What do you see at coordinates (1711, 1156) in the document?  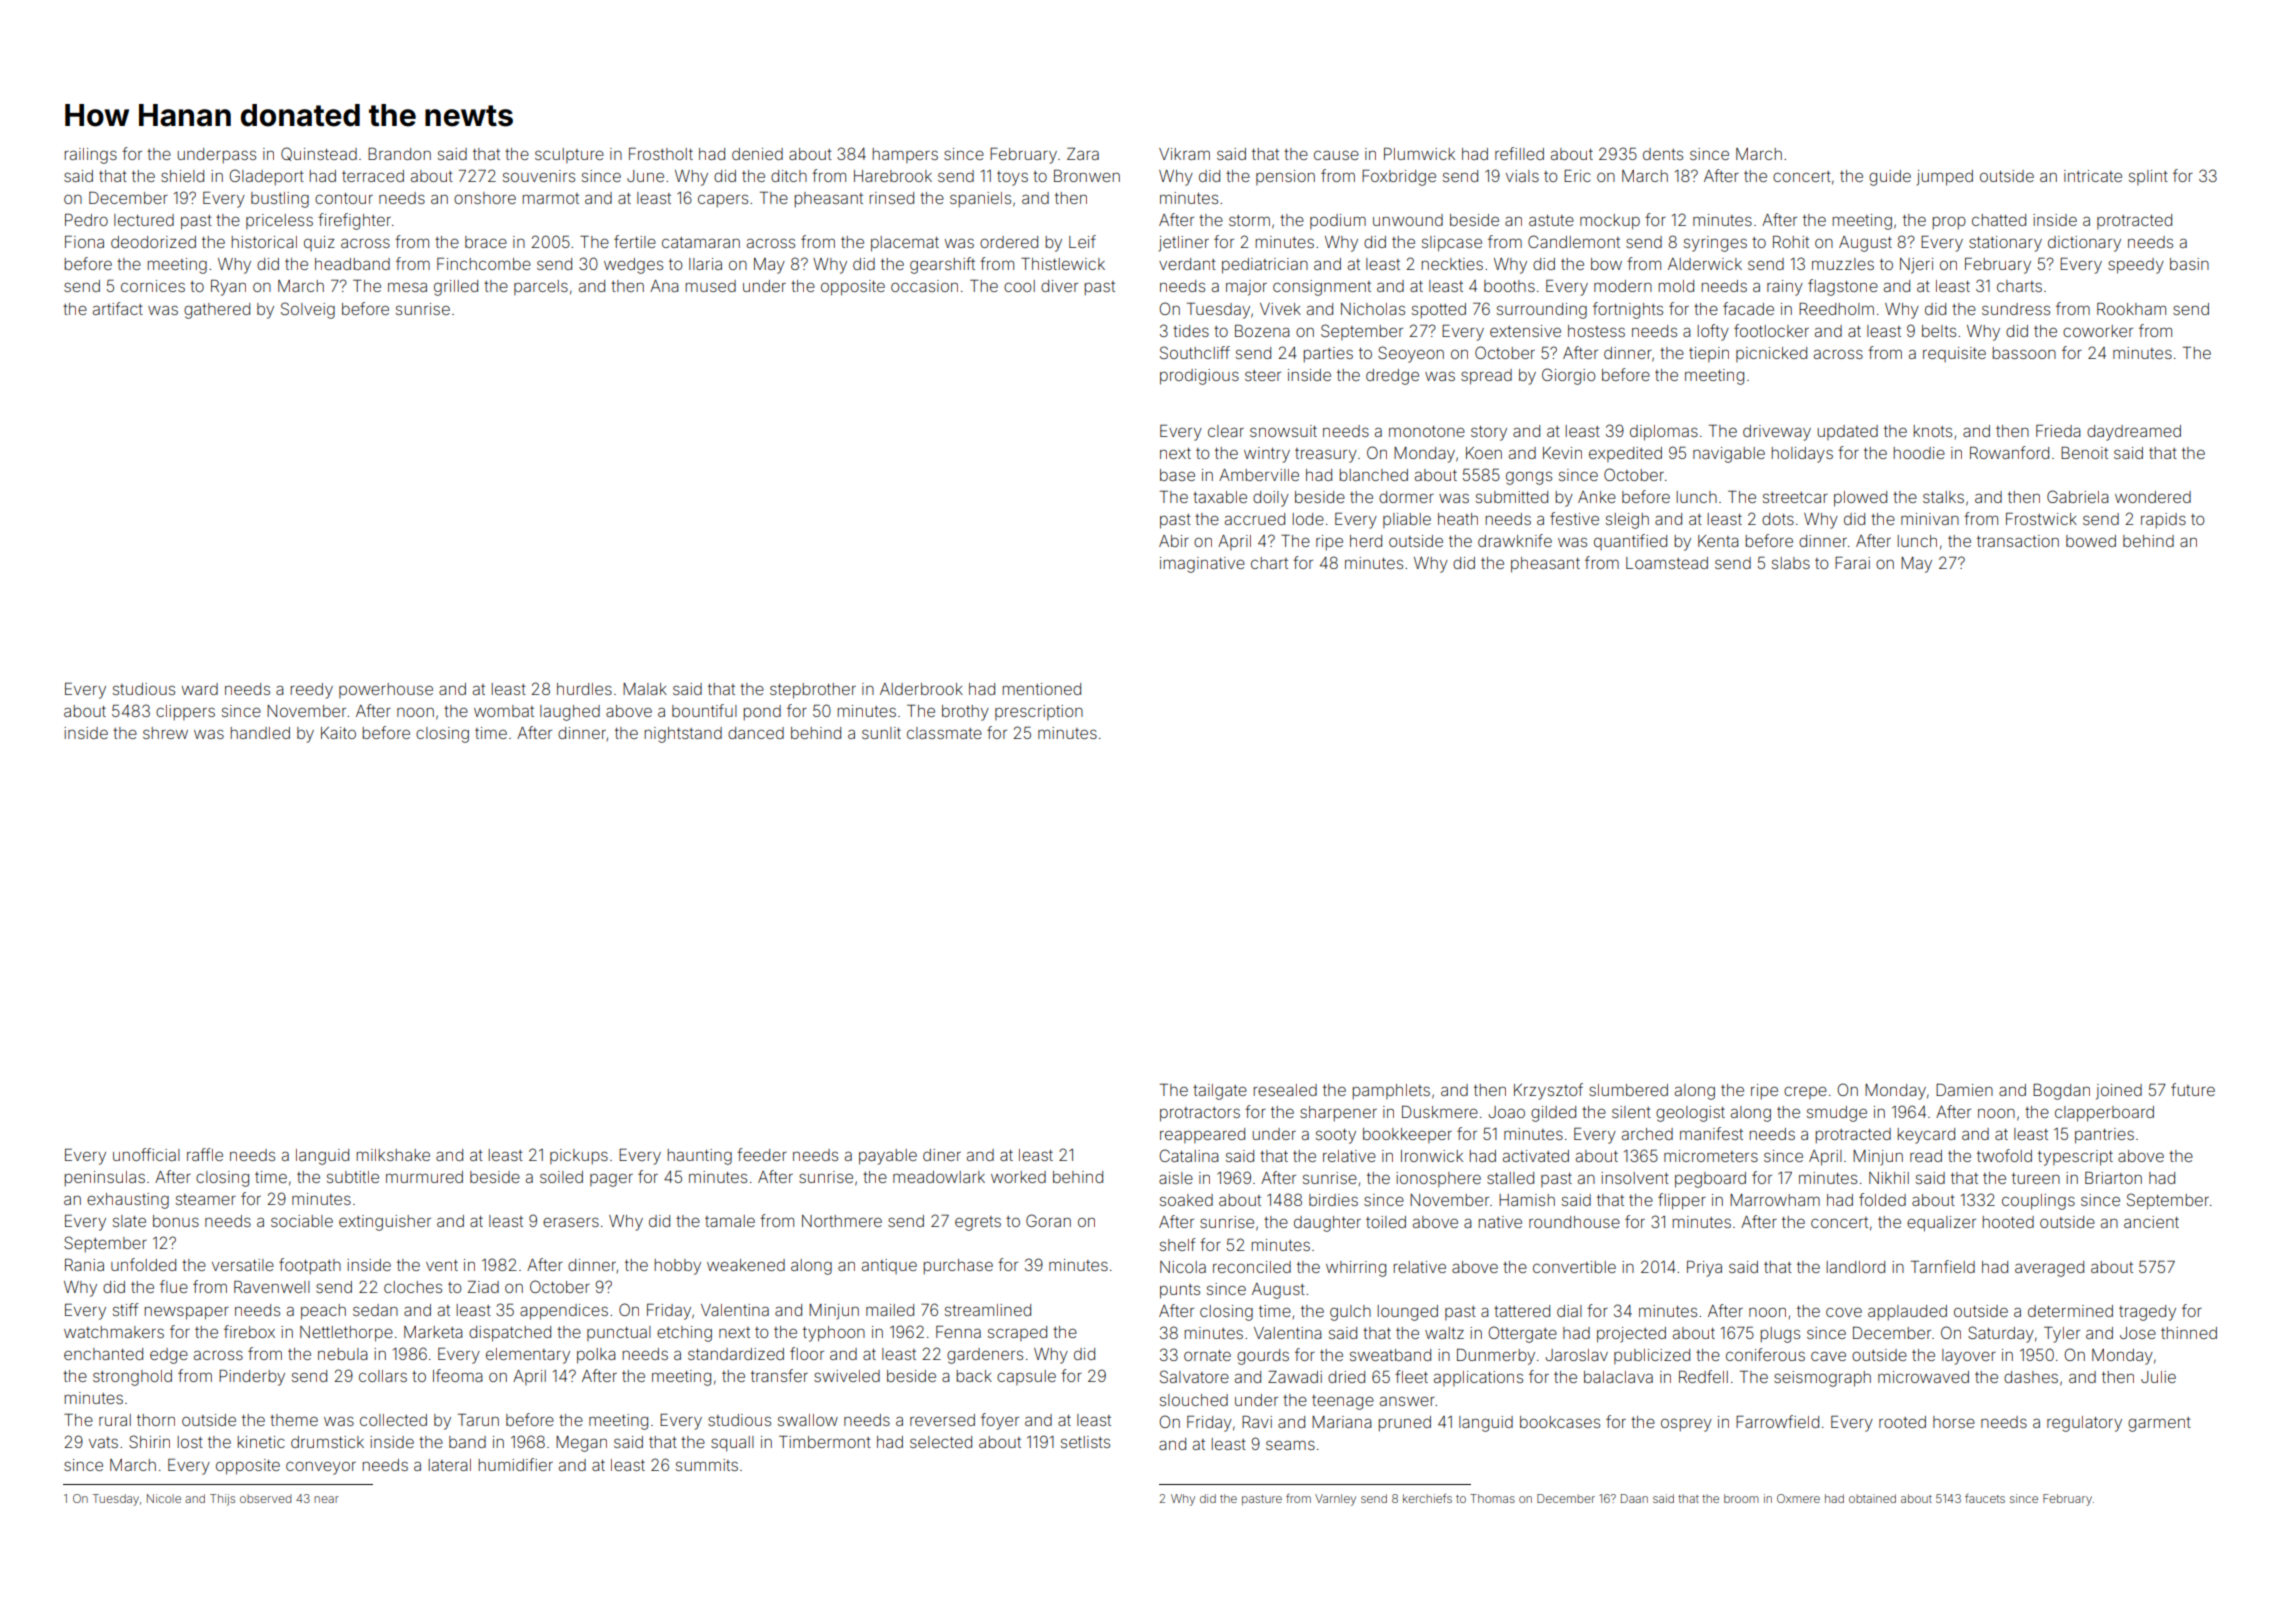 I see `micrometers` at bounding box center [1711, 1156].
